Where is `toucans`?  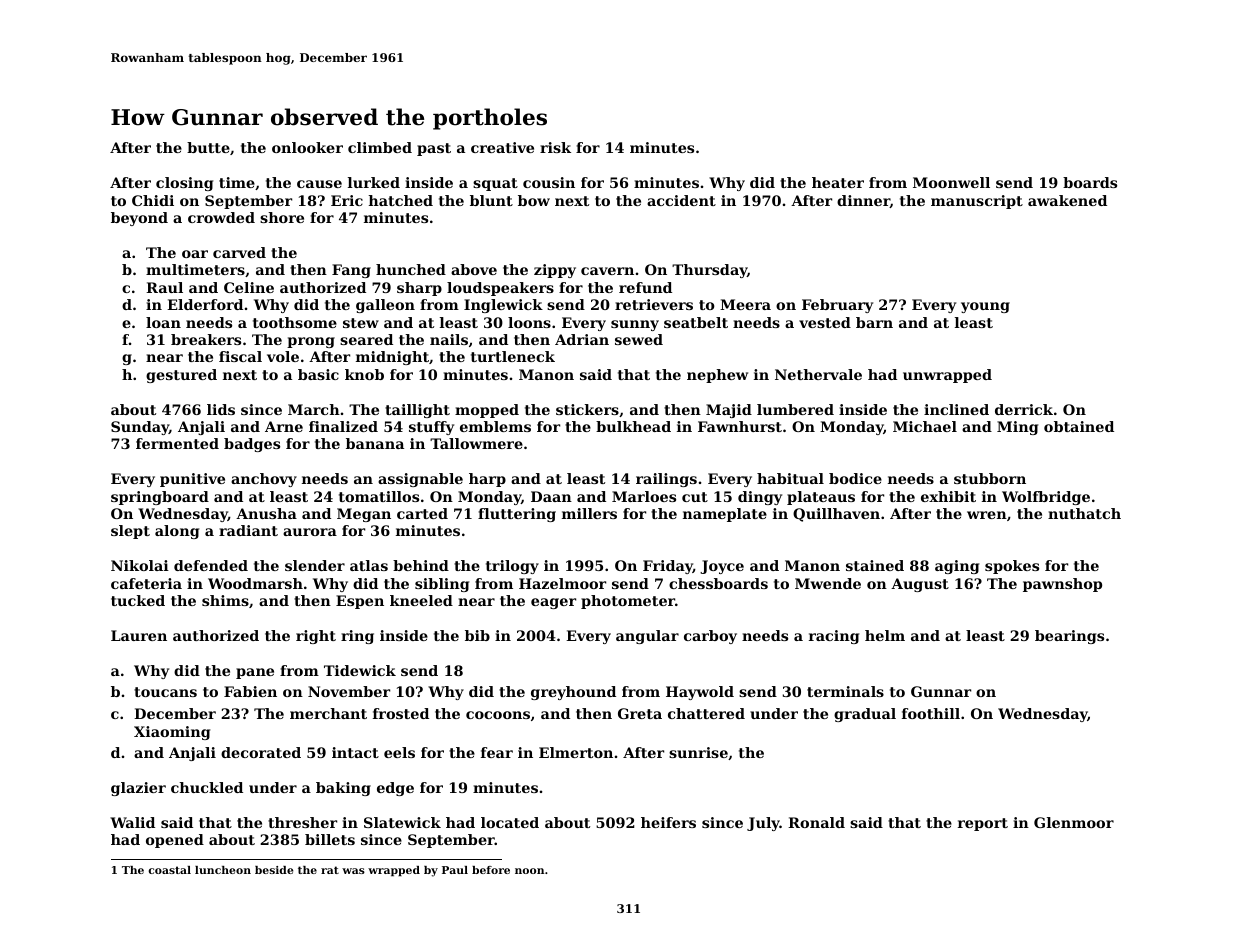 toucans is located at coordinates (165, 692).
